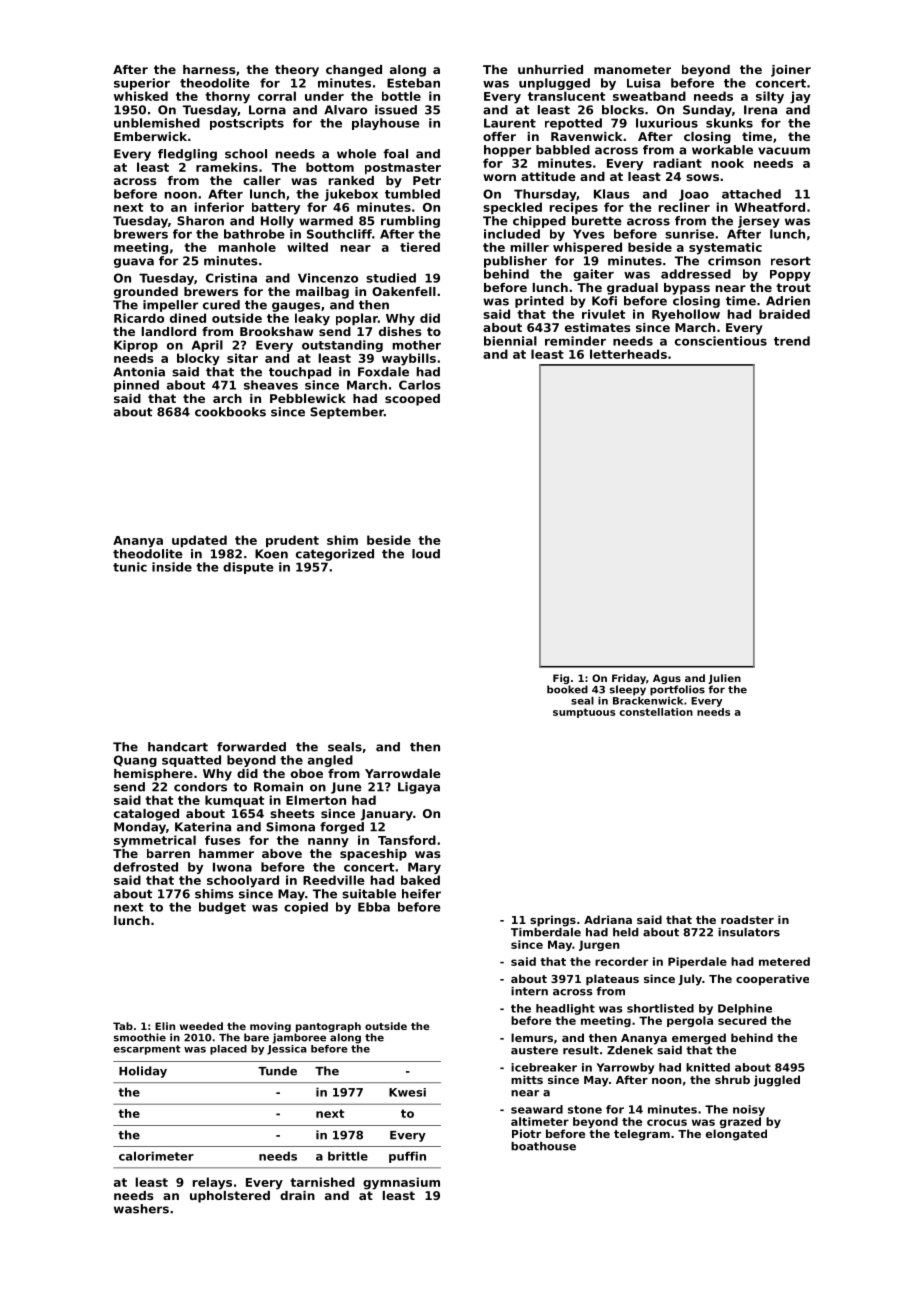 Image resolution: width=924 pixels, height=1308 pixels. I want to click on drain, so click(297, 1195).
